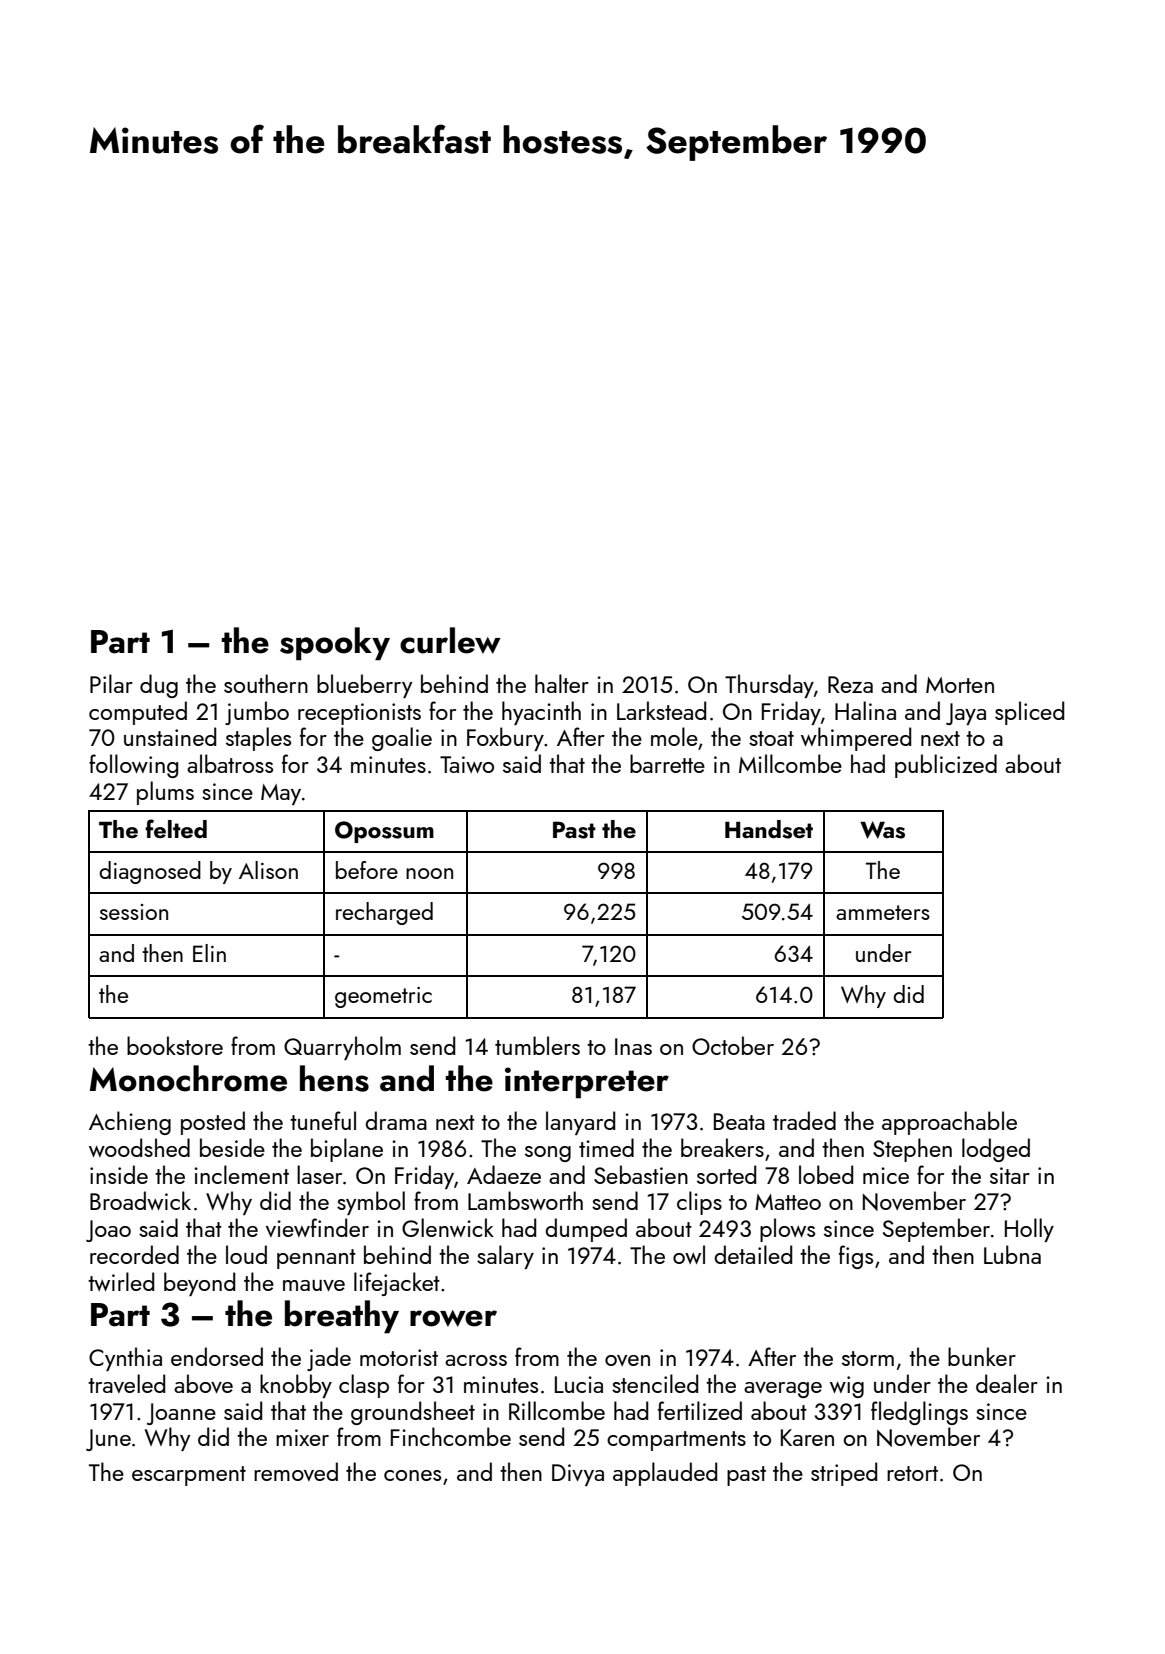  I want to click on ammeters, so click(883, 912).
